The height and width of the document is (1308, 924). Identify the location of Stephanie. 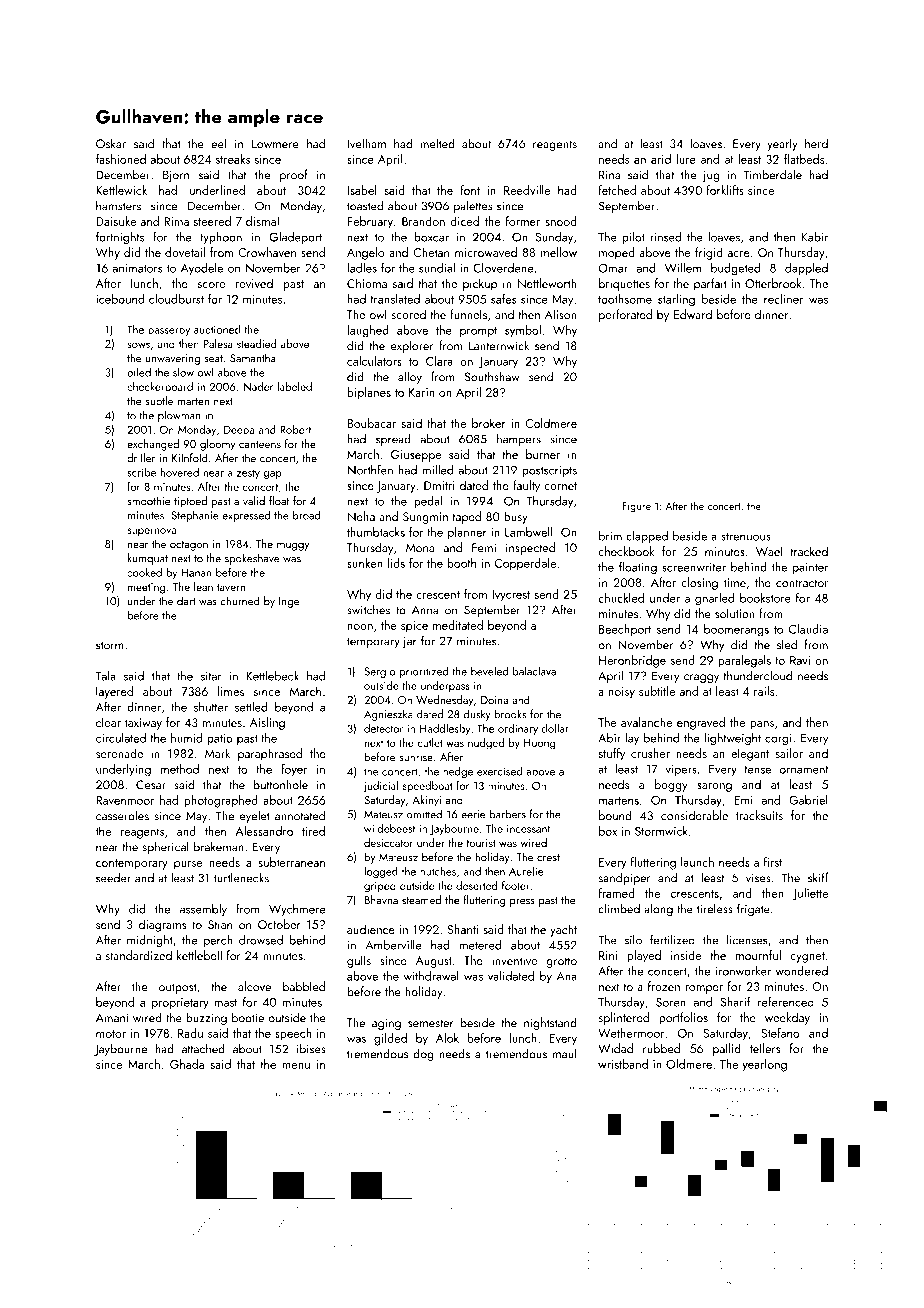
(195, 516).
